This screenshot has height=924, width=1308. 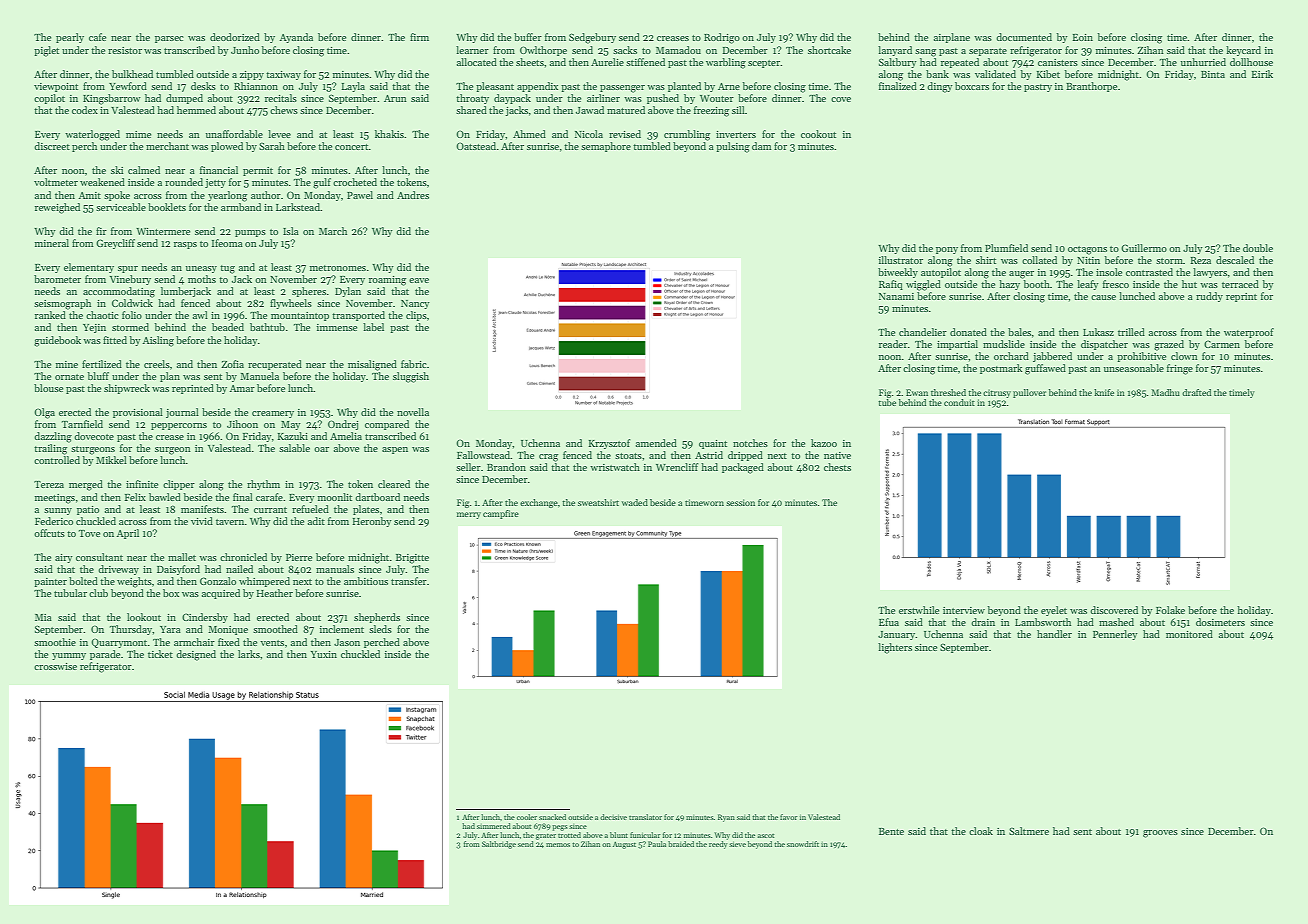 I want to click on Branthorpe, so click(x=1091, y=87).
